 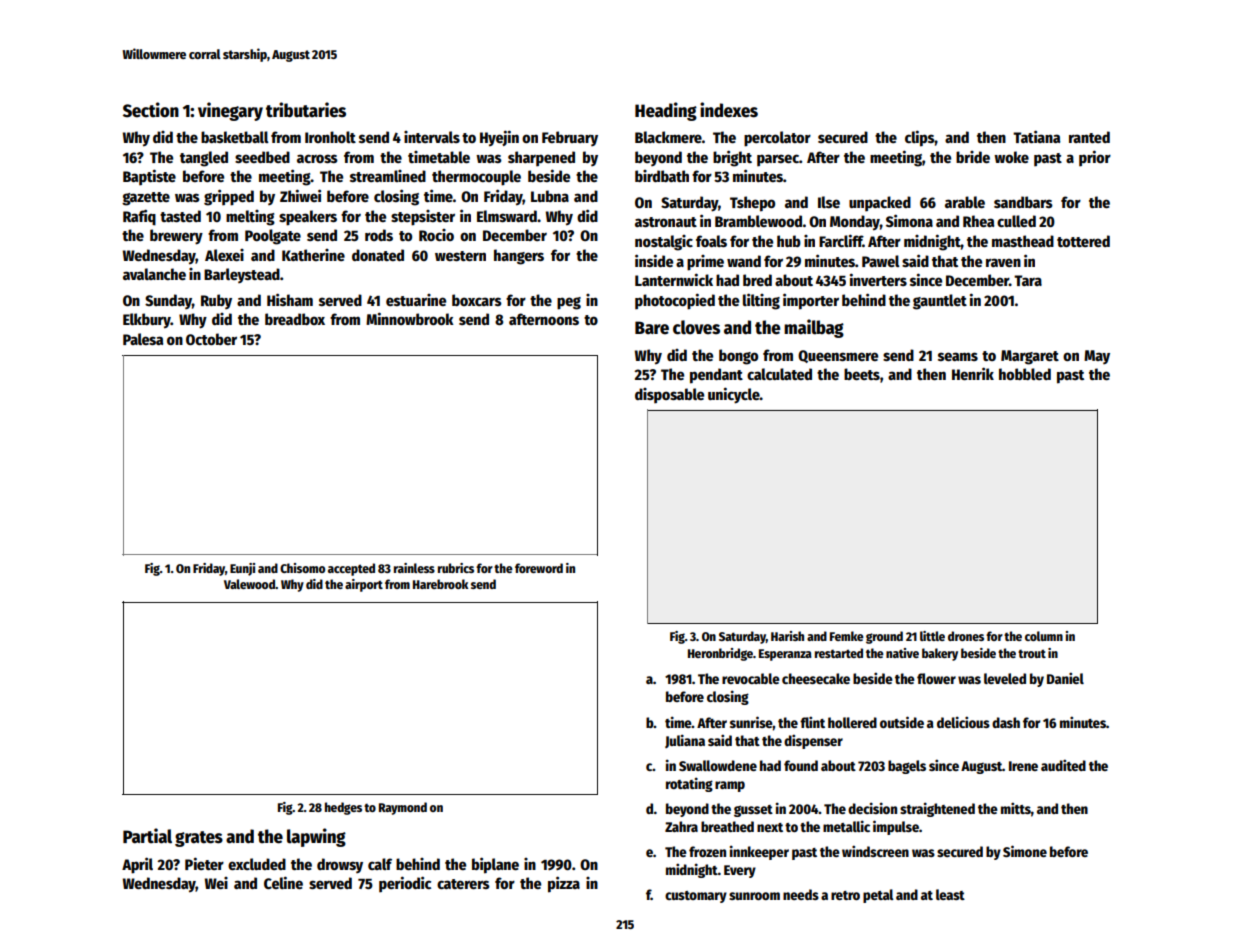 What do you see at coordinates (973, 373) in the image?
I see `Henrik` at bounding box center [973, 373].
